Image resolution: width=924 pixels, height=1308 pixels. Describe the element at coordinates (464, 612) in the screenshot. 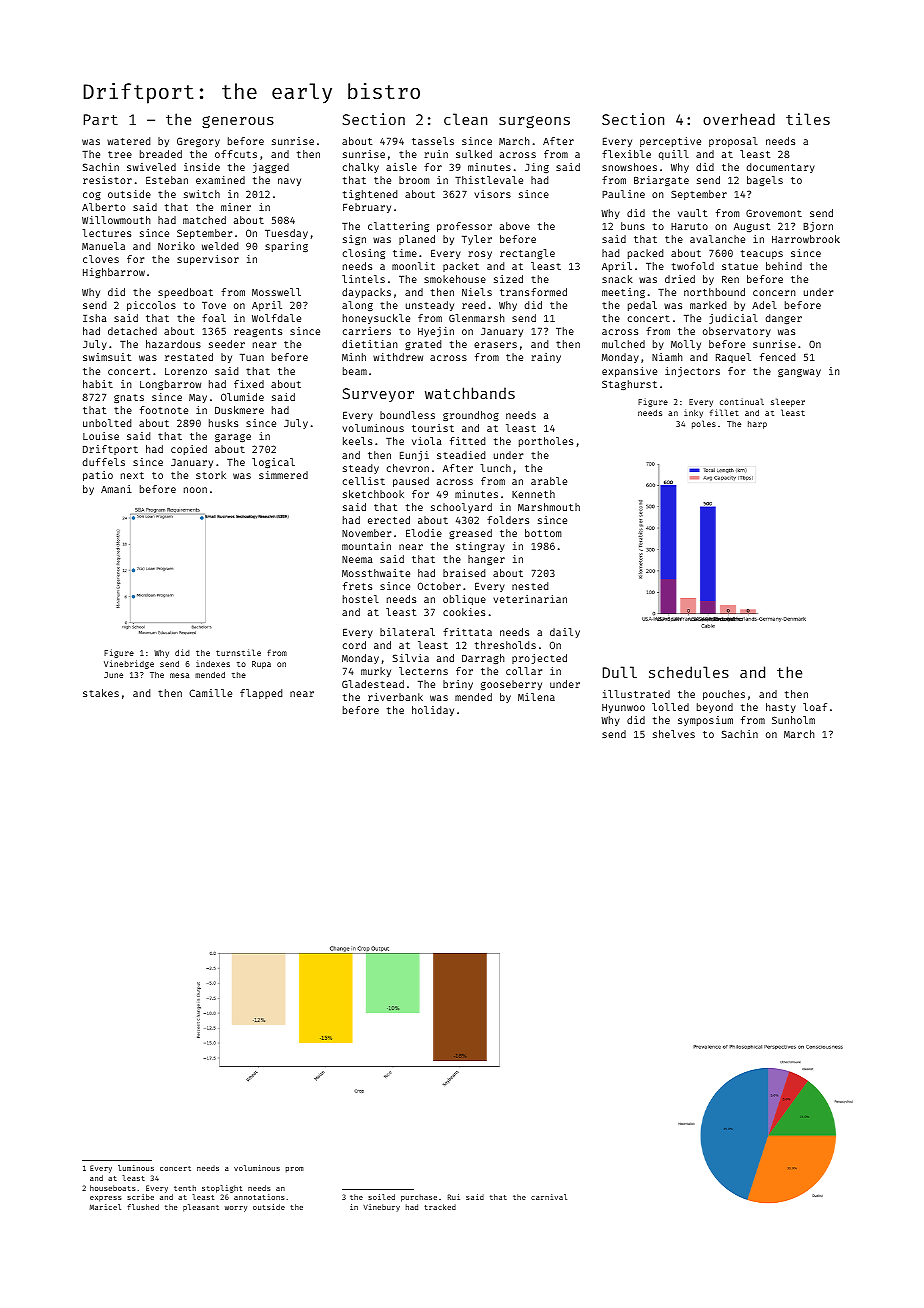

I see `cookies` at that location.
